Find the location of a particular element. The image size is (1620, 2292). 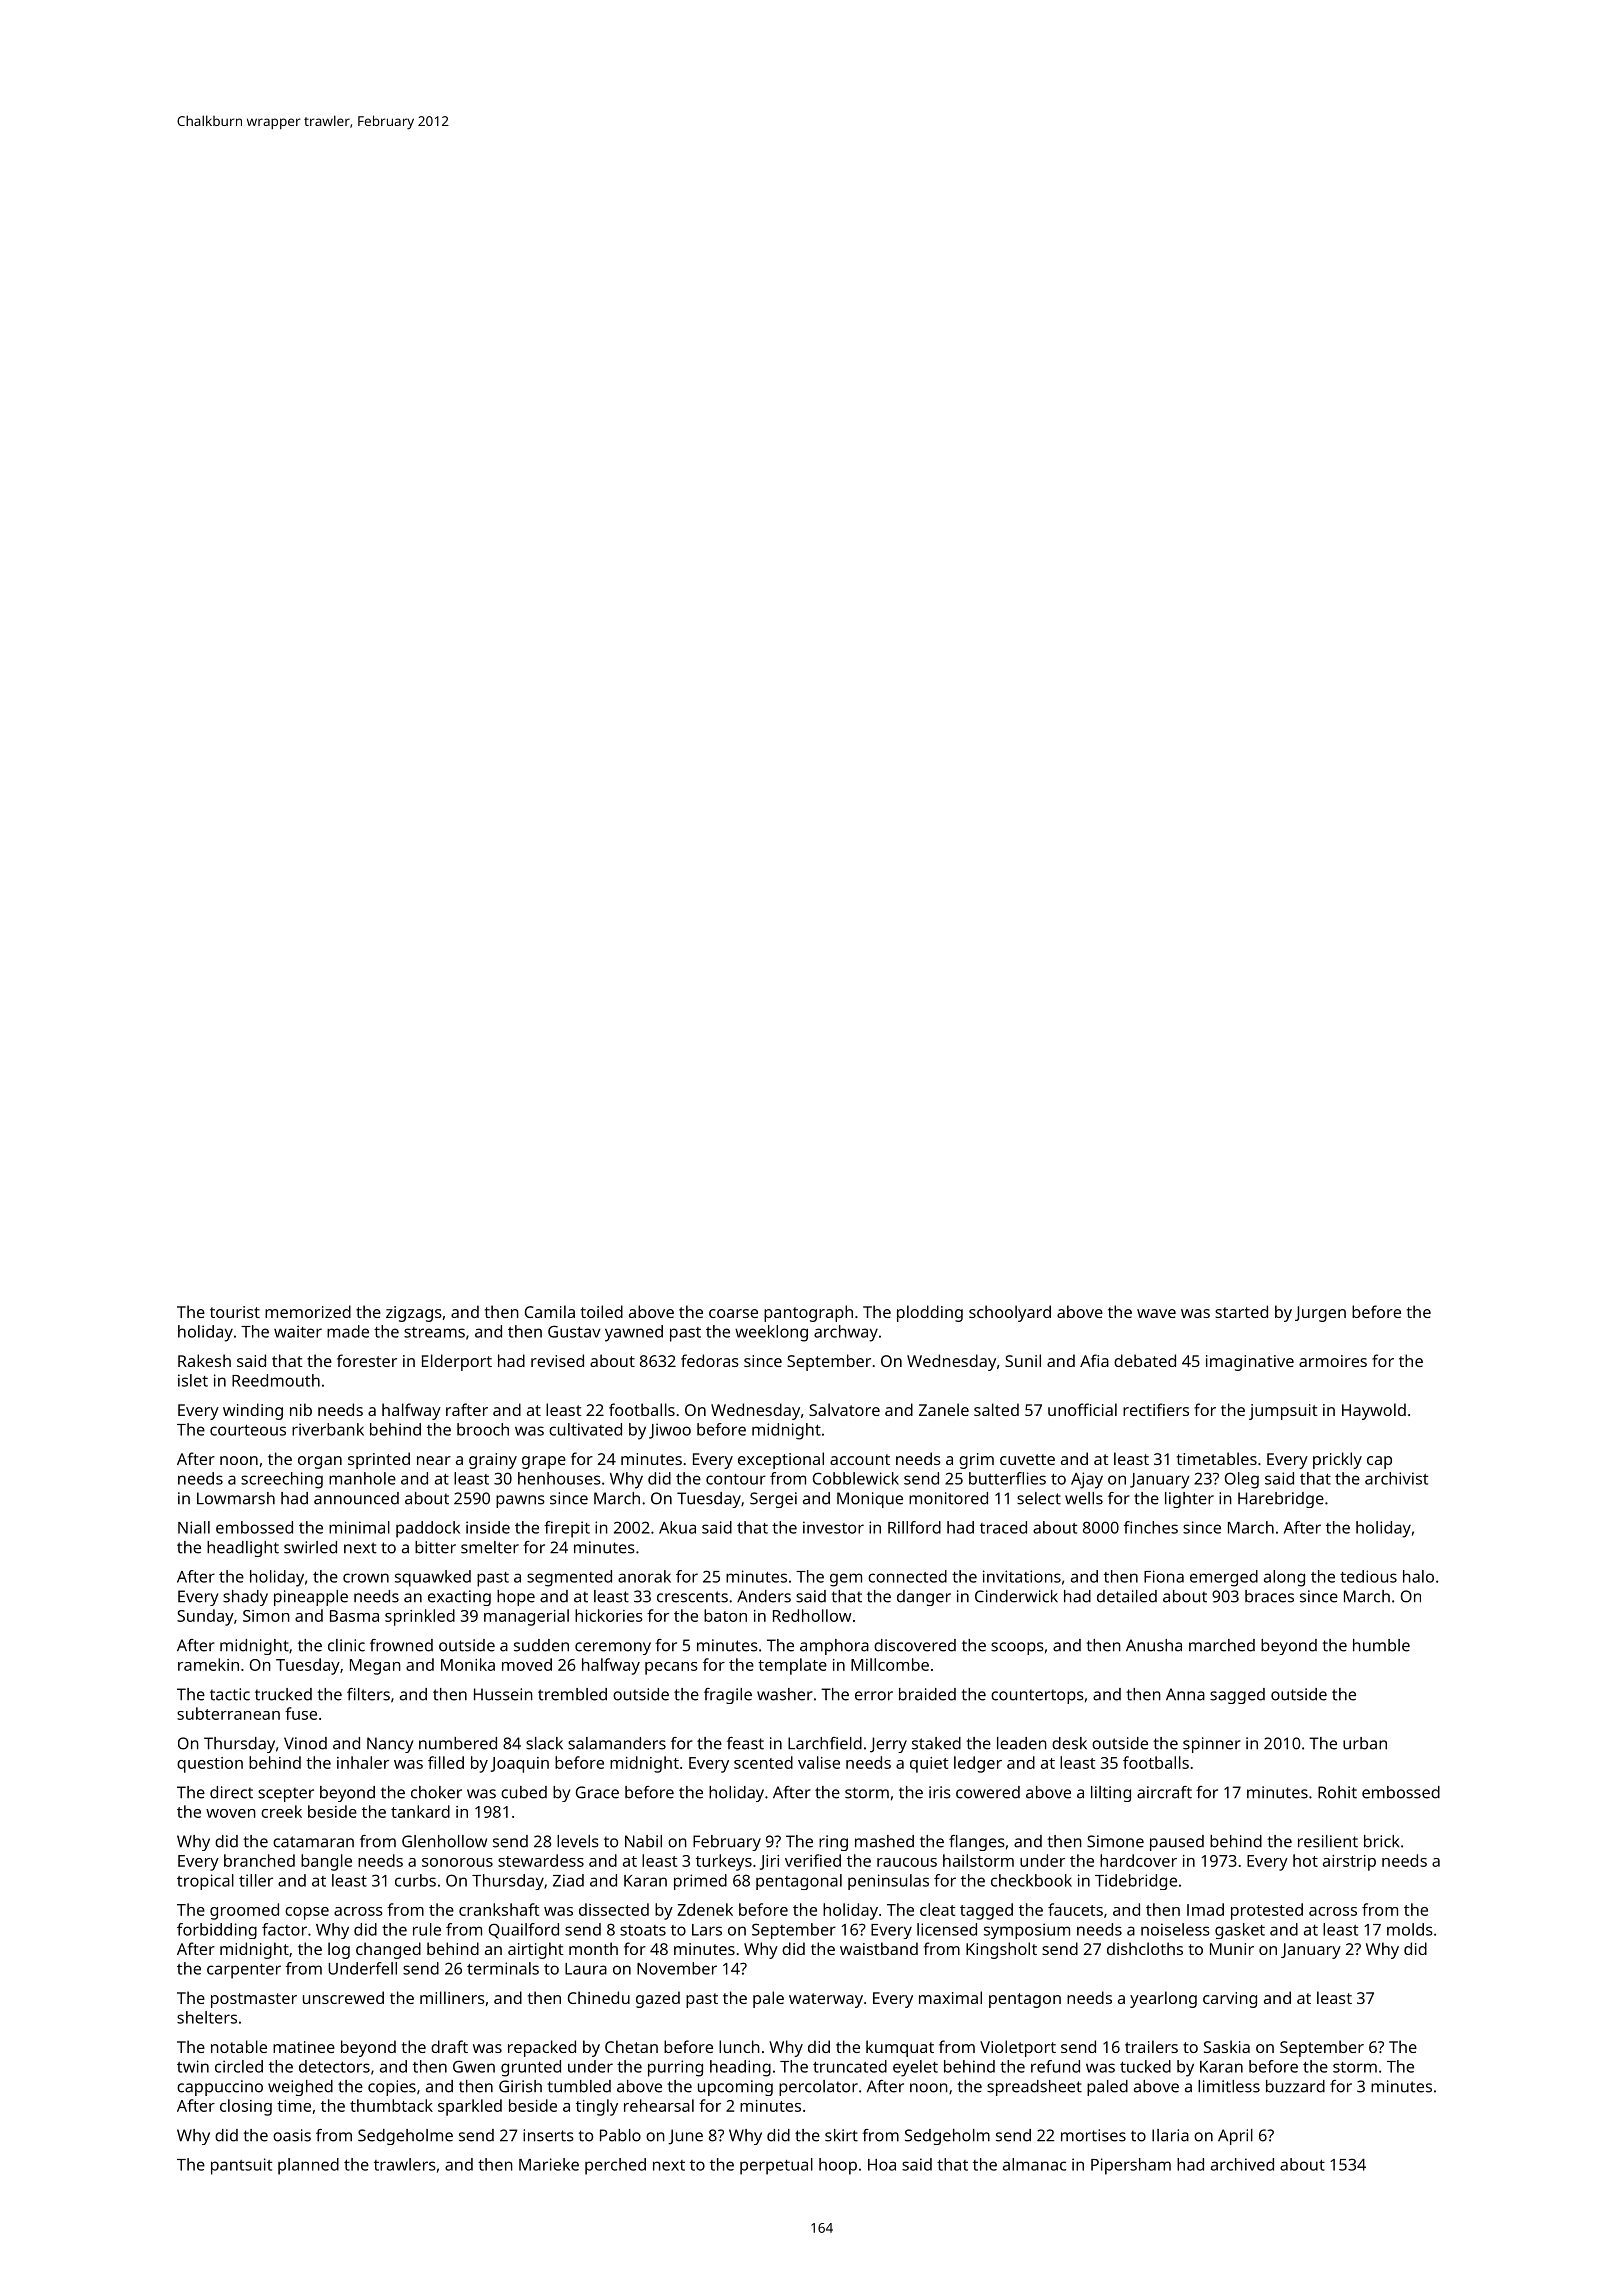

braided is located at coordinates (927, 1694).
